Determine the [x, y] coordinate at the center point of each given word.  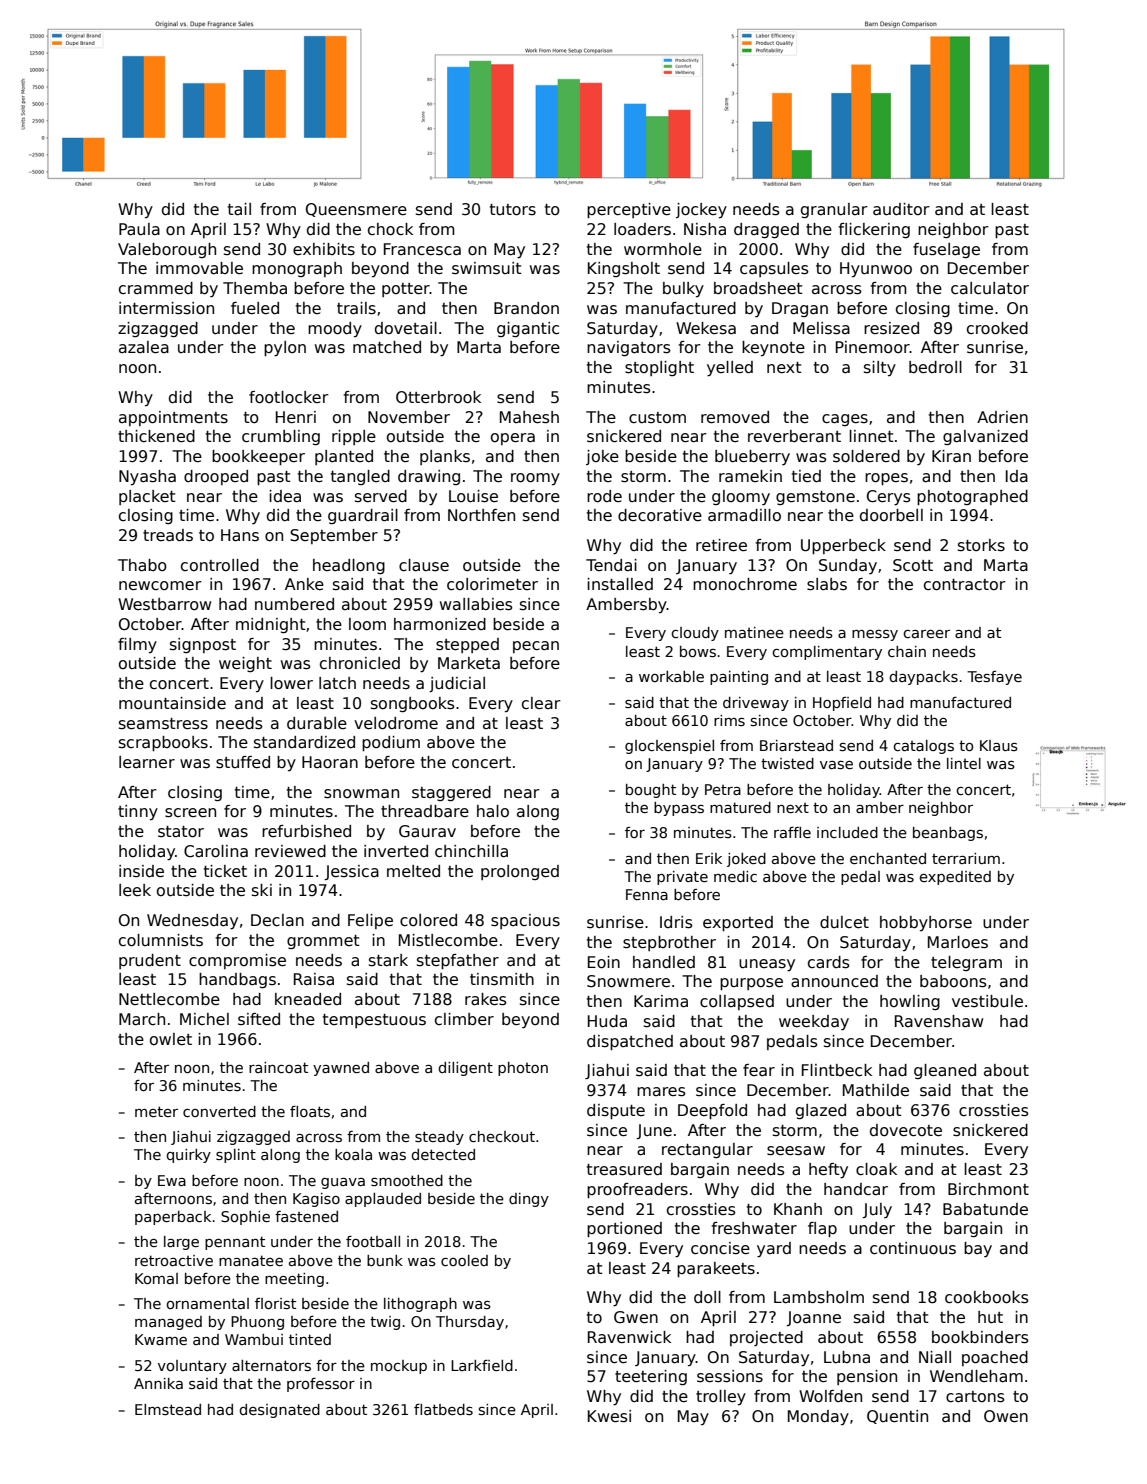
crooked [997, 328]
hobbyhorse [926, 923]
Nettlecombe [169, 999]
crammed [156, 288]
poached [995, 1358]
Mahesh [529, 417]
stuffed [243, 762]
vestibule [987, 1001]
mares [661, 1092]
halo [493, 811]
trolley [721, 1397]
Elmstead [168, 1409]
